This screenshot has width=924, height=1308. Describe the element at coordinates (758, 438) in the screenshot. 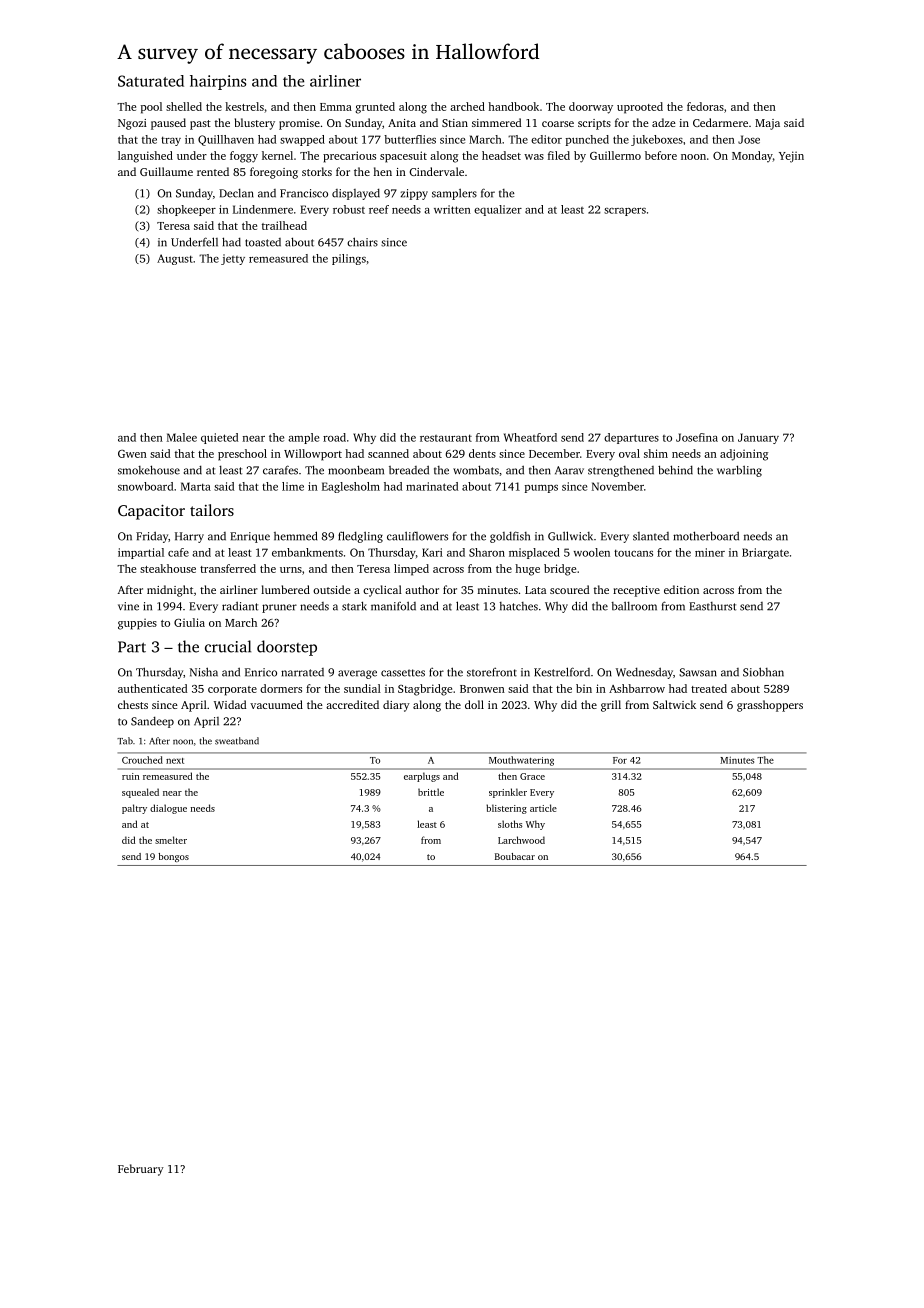

I see `January` at that location.
